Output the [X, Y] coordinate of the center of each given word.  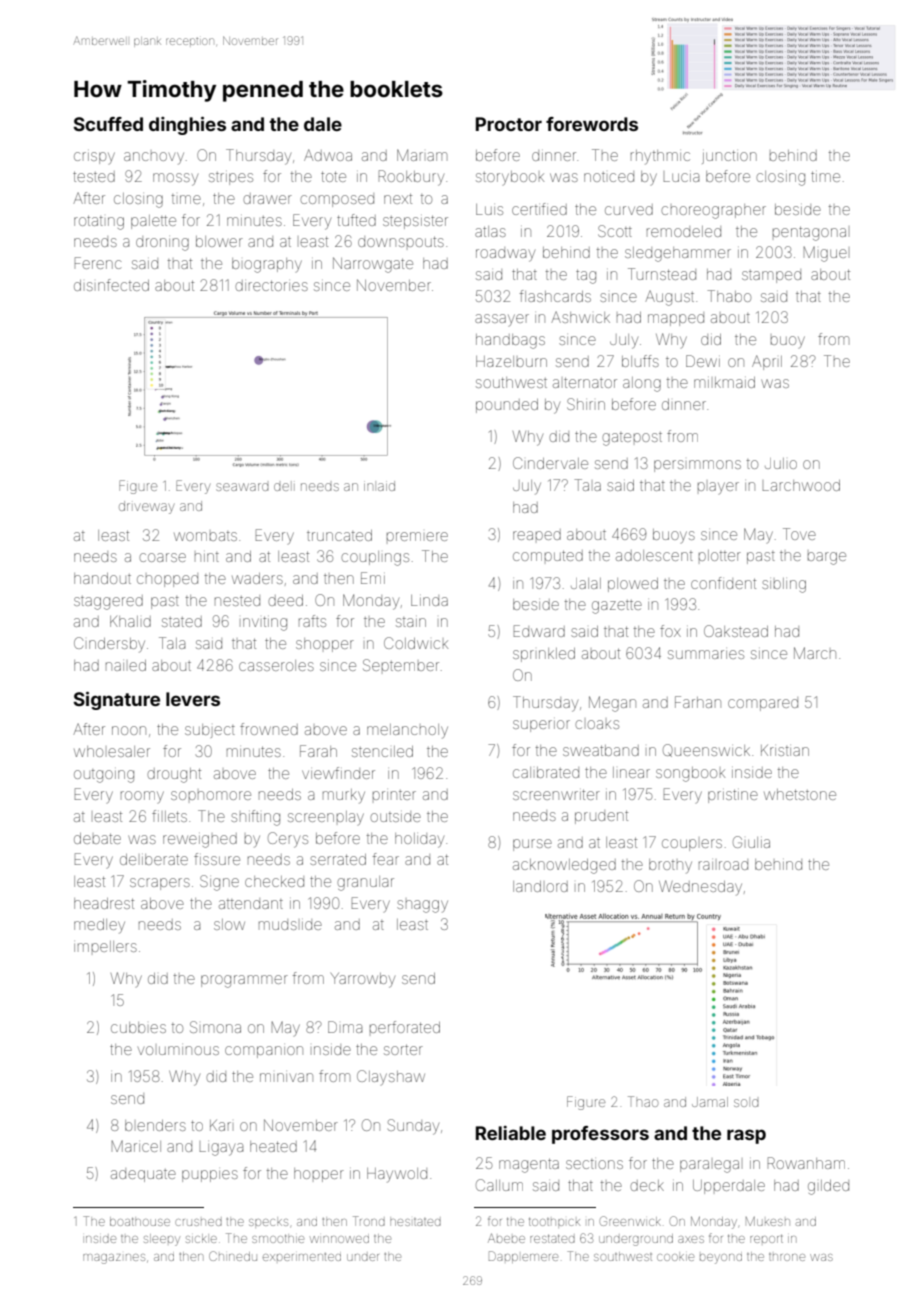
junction [729, 157]
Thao [643, 1101]
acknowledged [564, 866]
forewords [592, 124]
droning [162, 243]
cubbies [138, 1027]
